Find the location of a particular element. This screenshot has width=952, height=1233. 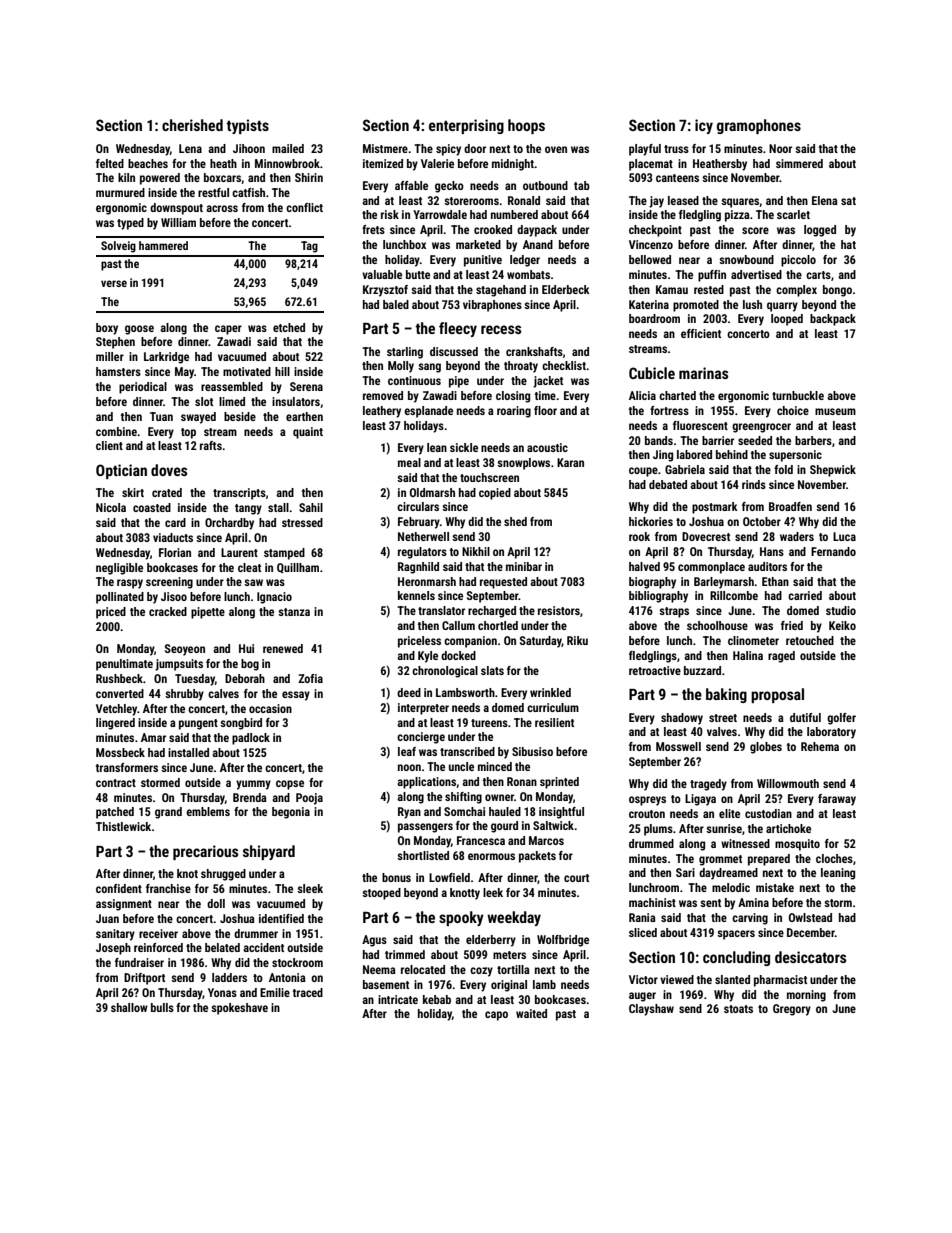

Molly is located at coordinates (401, 367).
